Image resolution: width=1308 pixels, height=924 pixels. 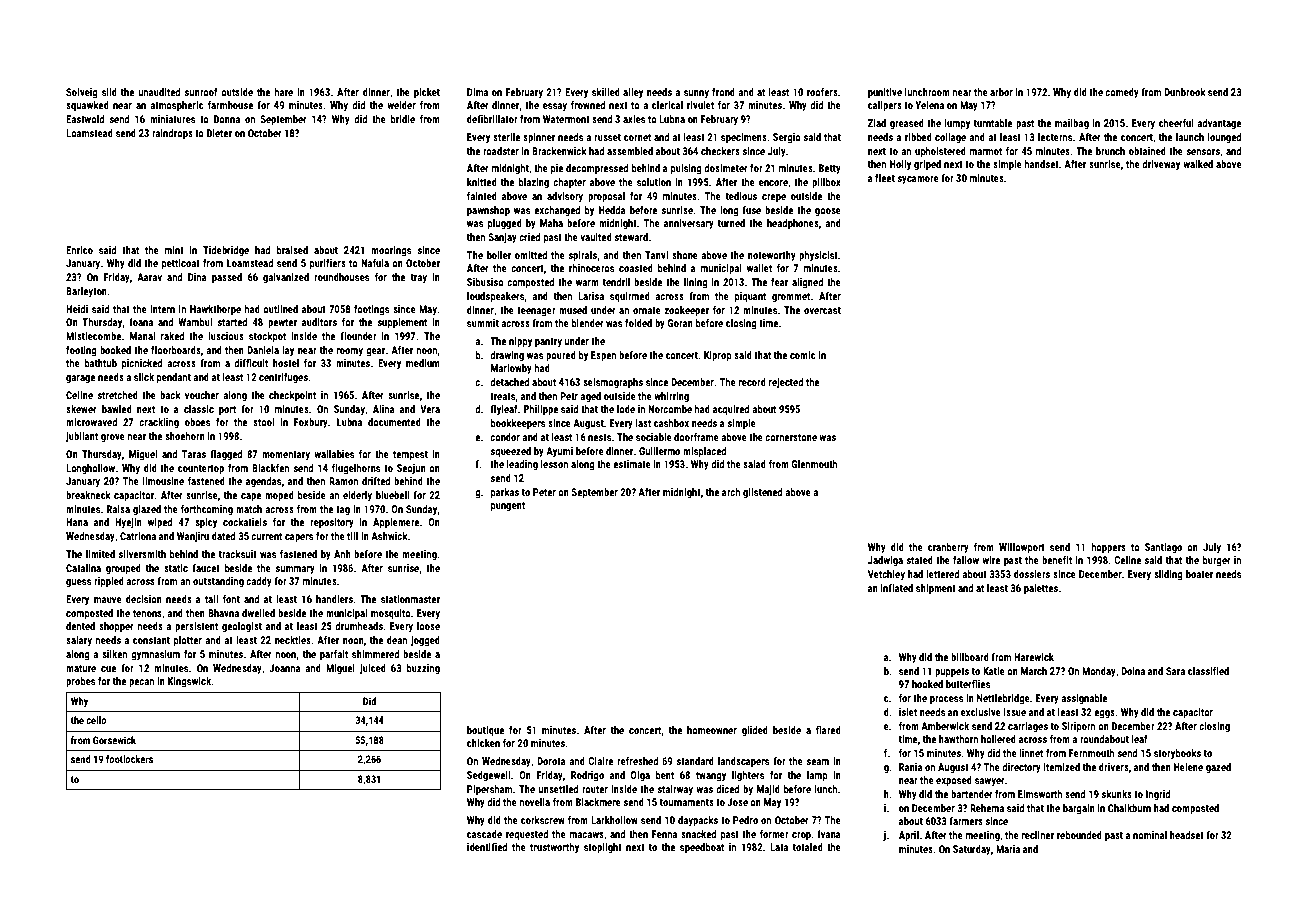 What do you see at coordinates (803, 355) in the document?
I see `comic` at bounding box center [803, 355].
